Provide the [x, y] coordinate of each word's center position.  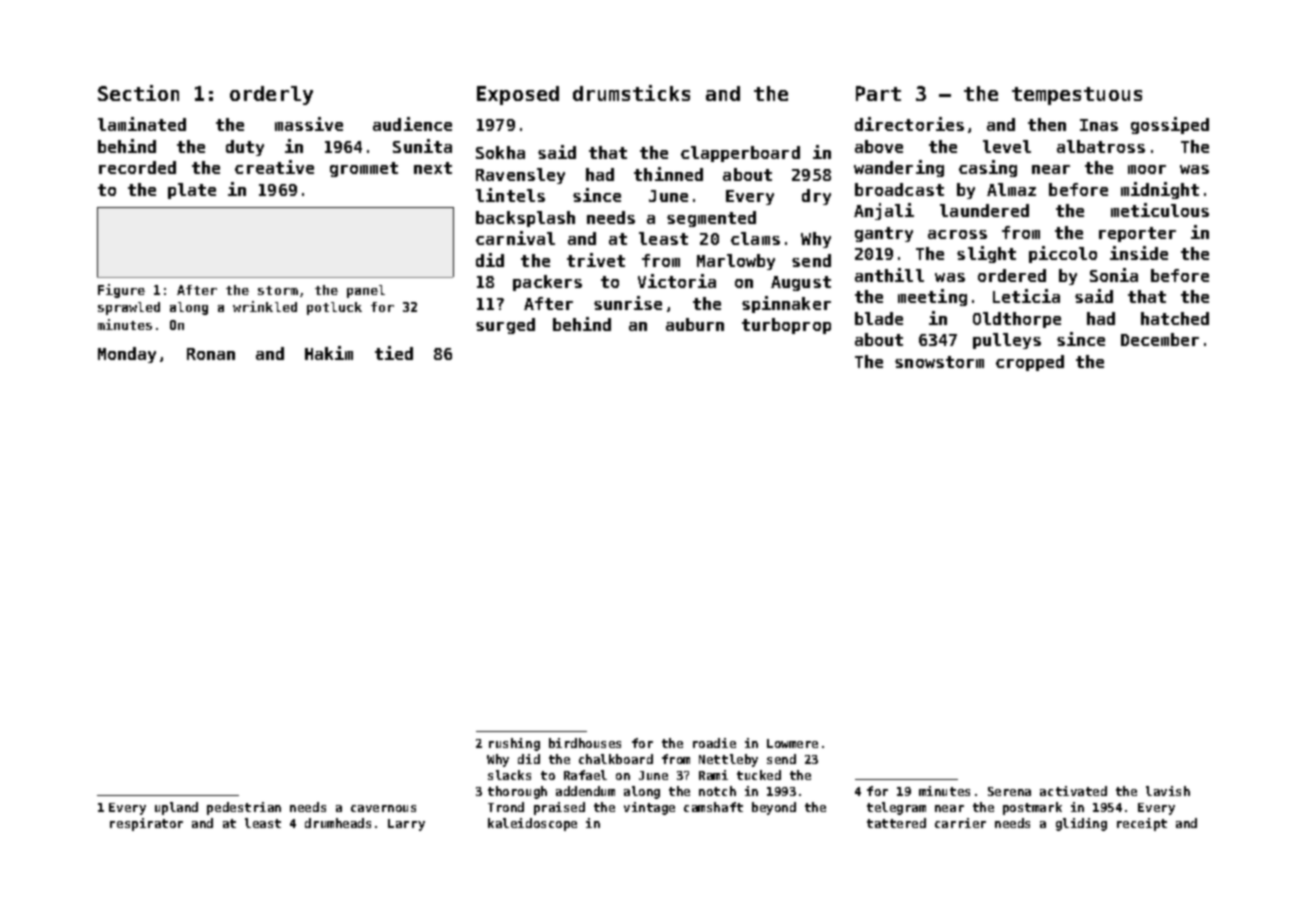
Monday [127, 355]
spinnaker [786, 304]
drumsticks [631, 93]
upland [176, 808]
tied [394, 353]
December [1160, 339]
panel [366, 291]
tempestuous [1077, 96]
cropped [1030, 363]
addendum [585, 791]
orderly [271, 95]
